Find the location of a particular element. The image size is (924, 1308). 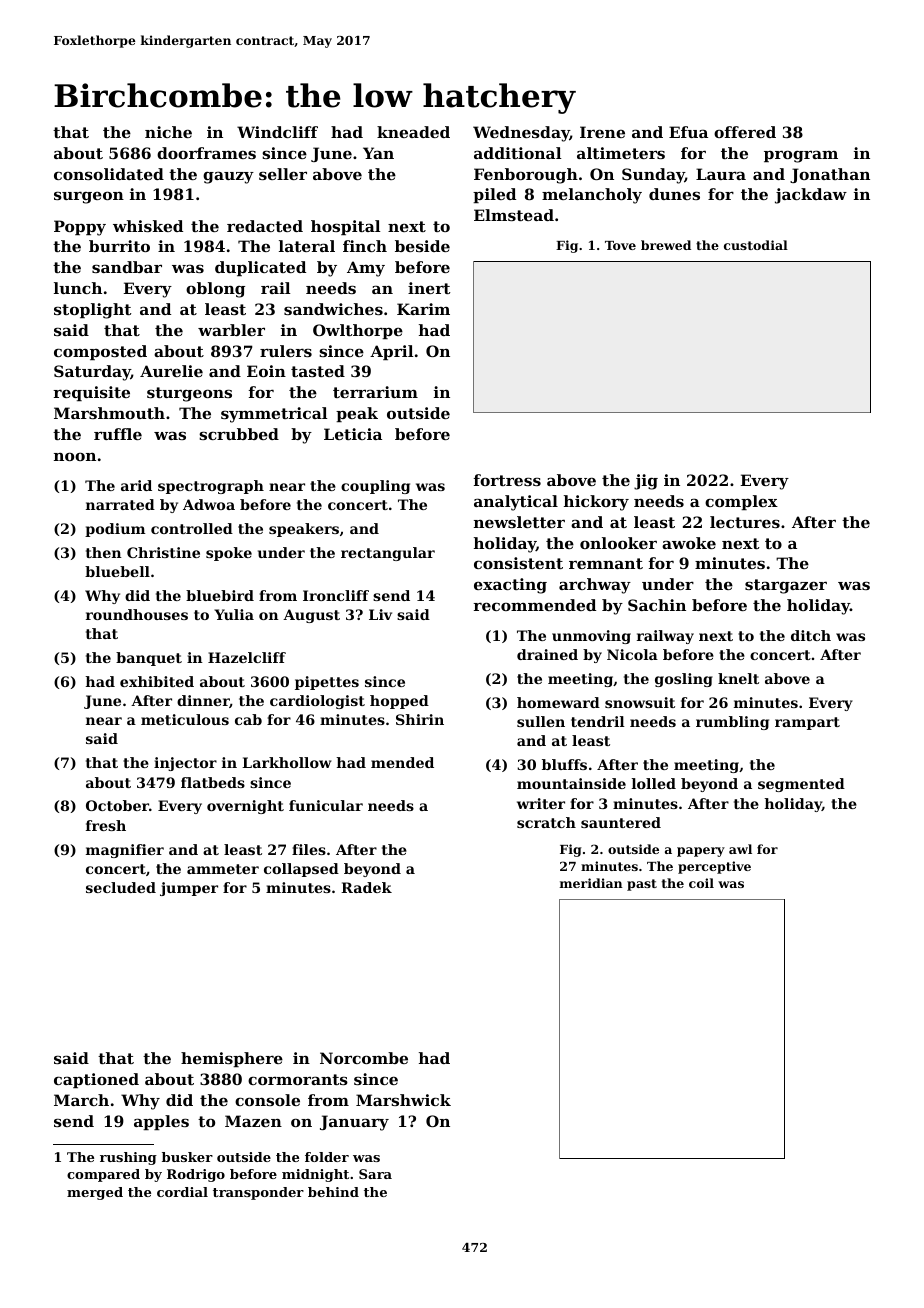

knelt is located at coordinates (738, 678).
